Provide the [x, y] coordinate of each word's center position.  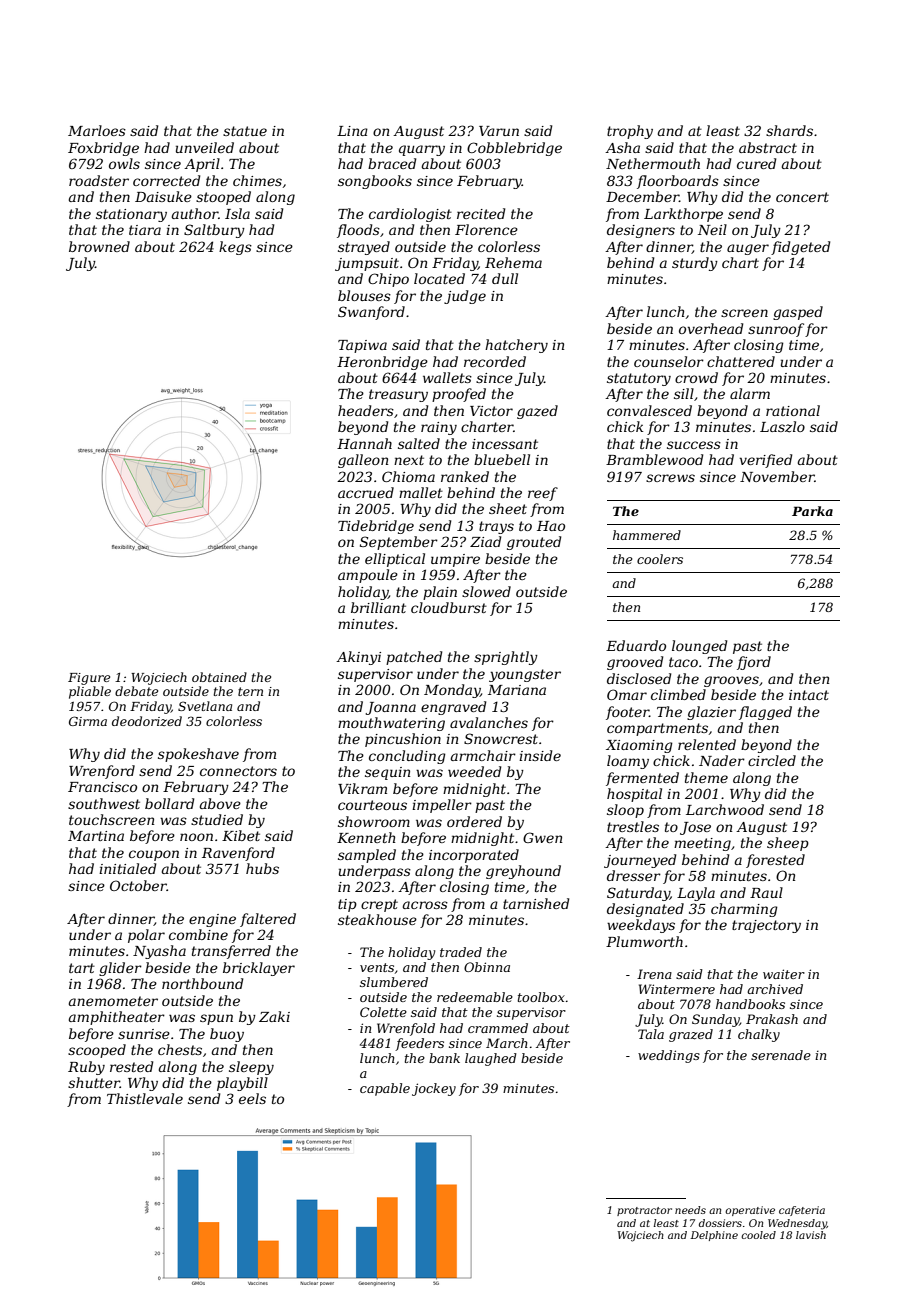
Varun [499, 131]
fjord [754, 663]
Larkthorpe [683, 215]
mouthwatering [391, 724]
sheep [788, 844]
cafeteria [802, 1211]
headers [366, 410]
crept [379, 905]
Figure [89, 679]
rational [793, 410]
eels [252, 1098]
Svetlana [205, 706]
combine [198, 934]
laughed [491, 1059]
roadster [99, 180]
